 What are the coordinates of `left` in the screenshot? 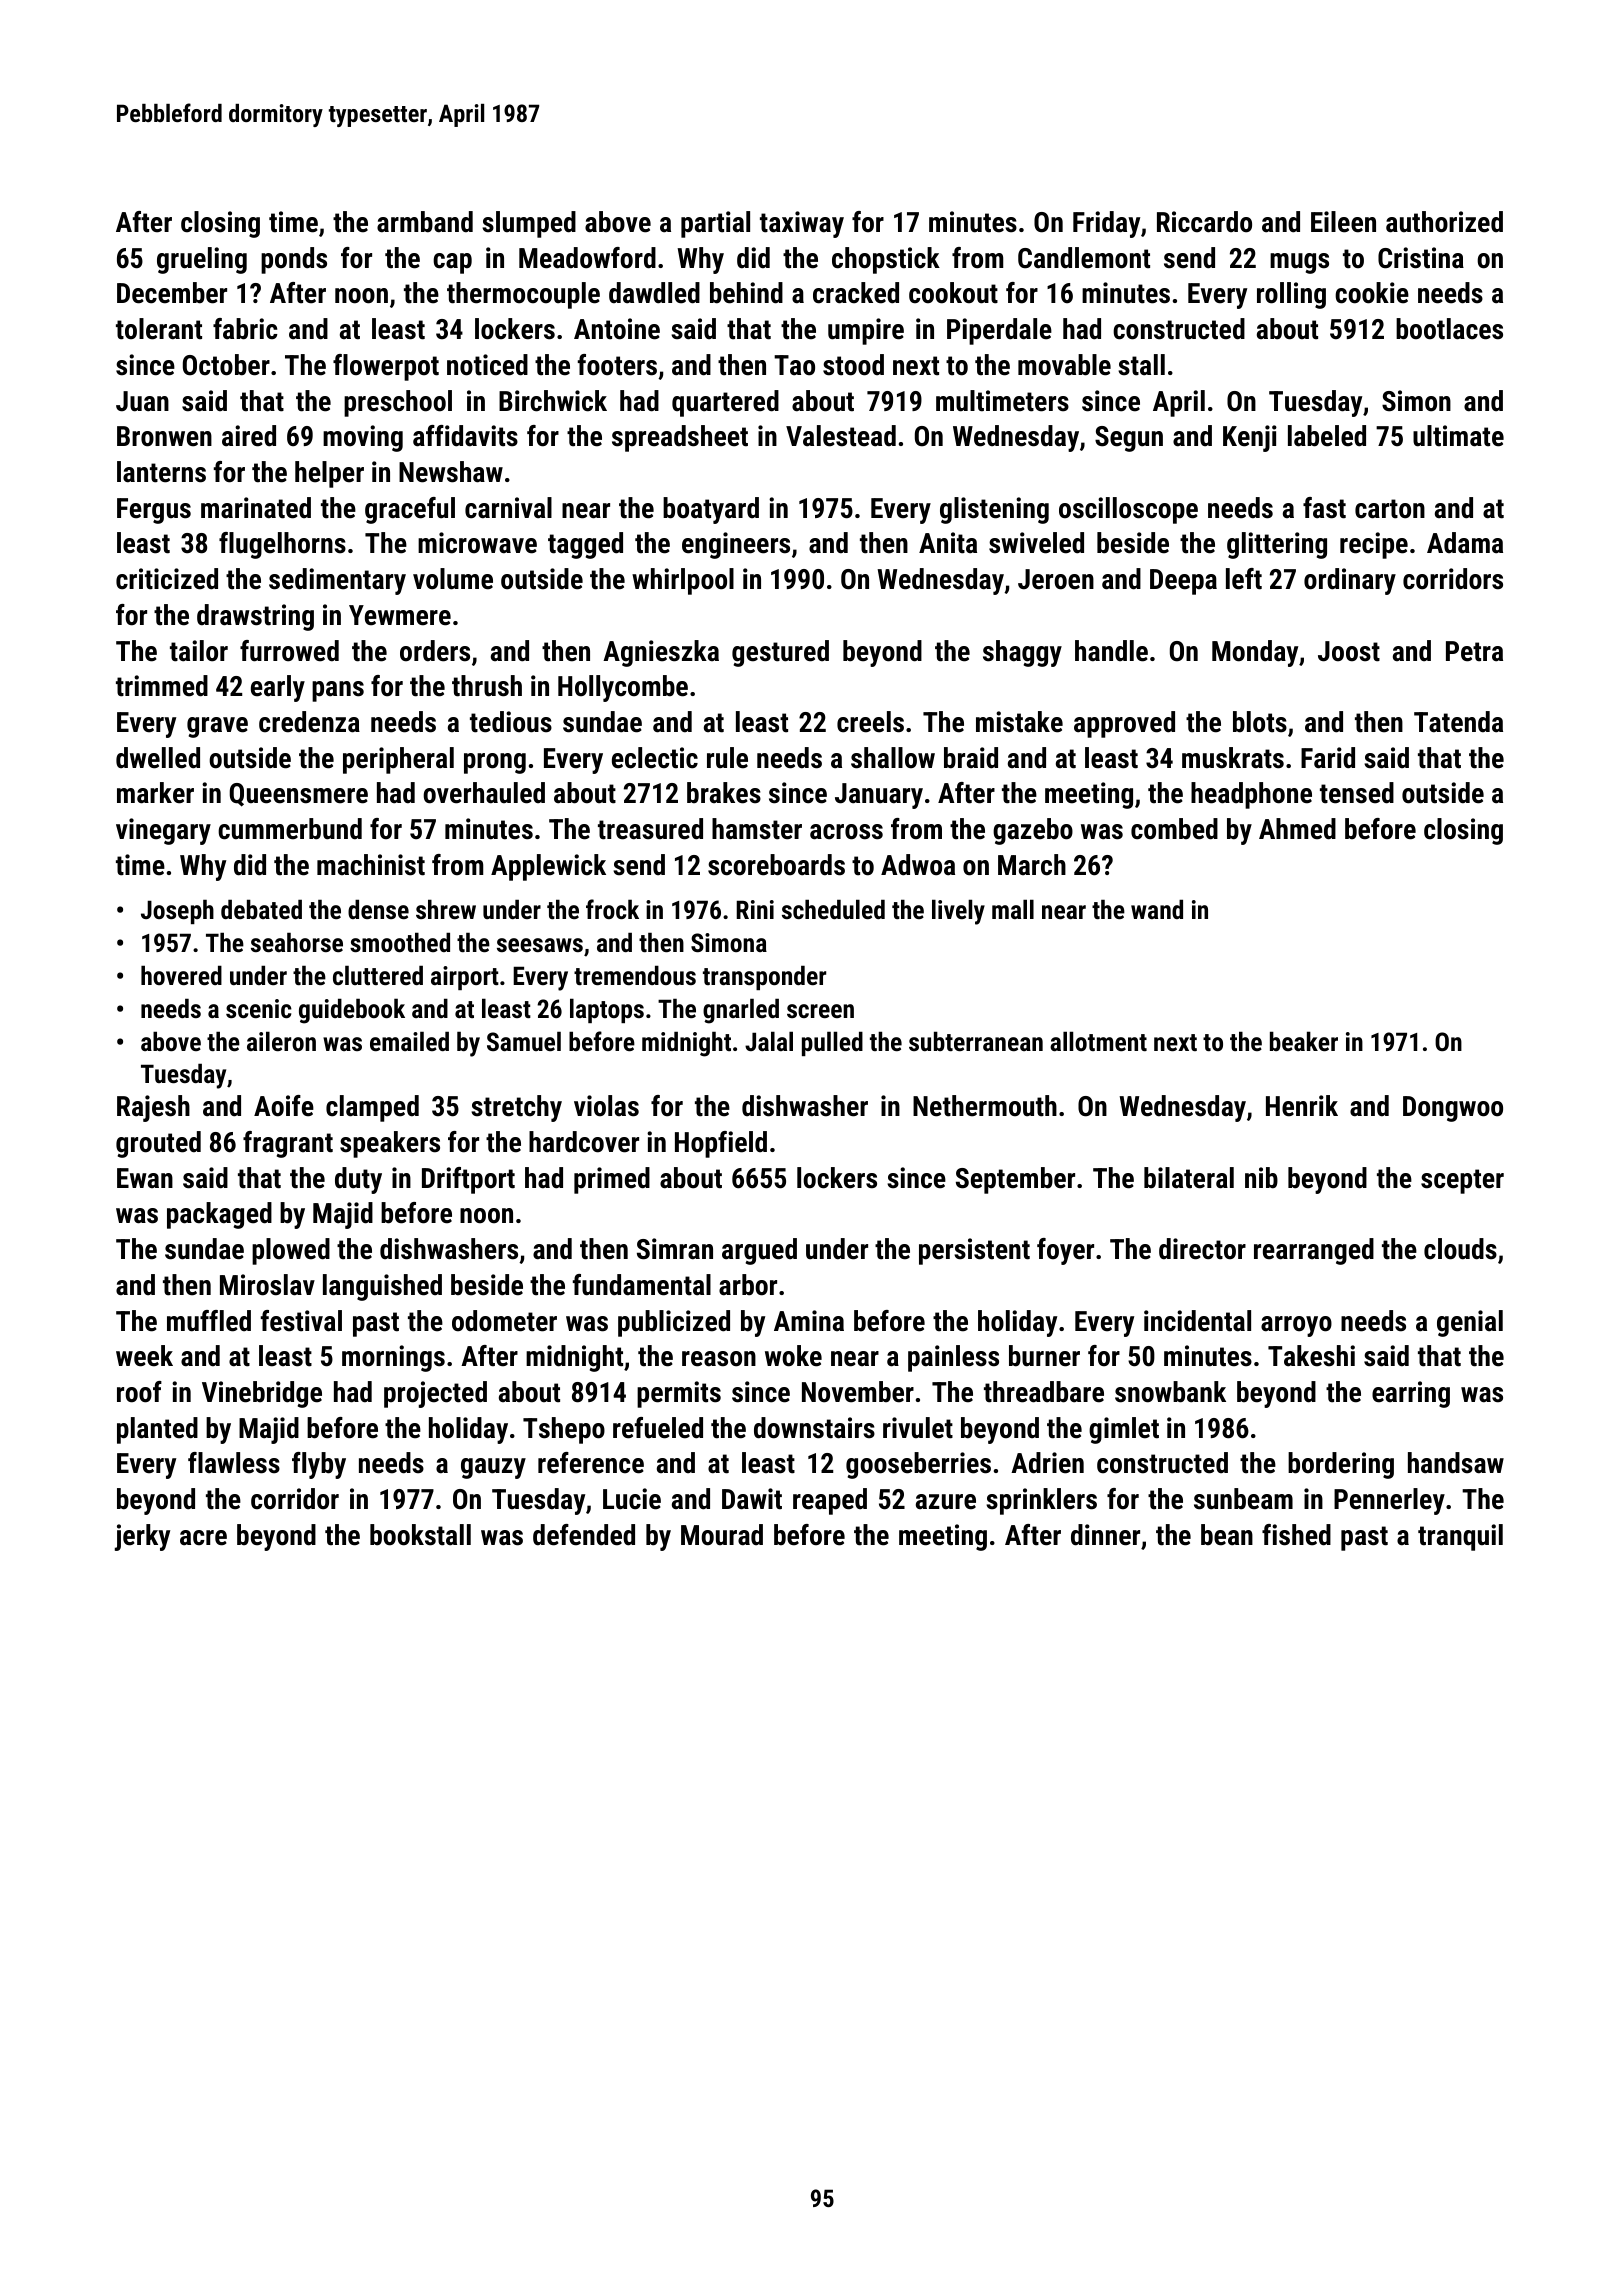 It's located at (1244, 579).
